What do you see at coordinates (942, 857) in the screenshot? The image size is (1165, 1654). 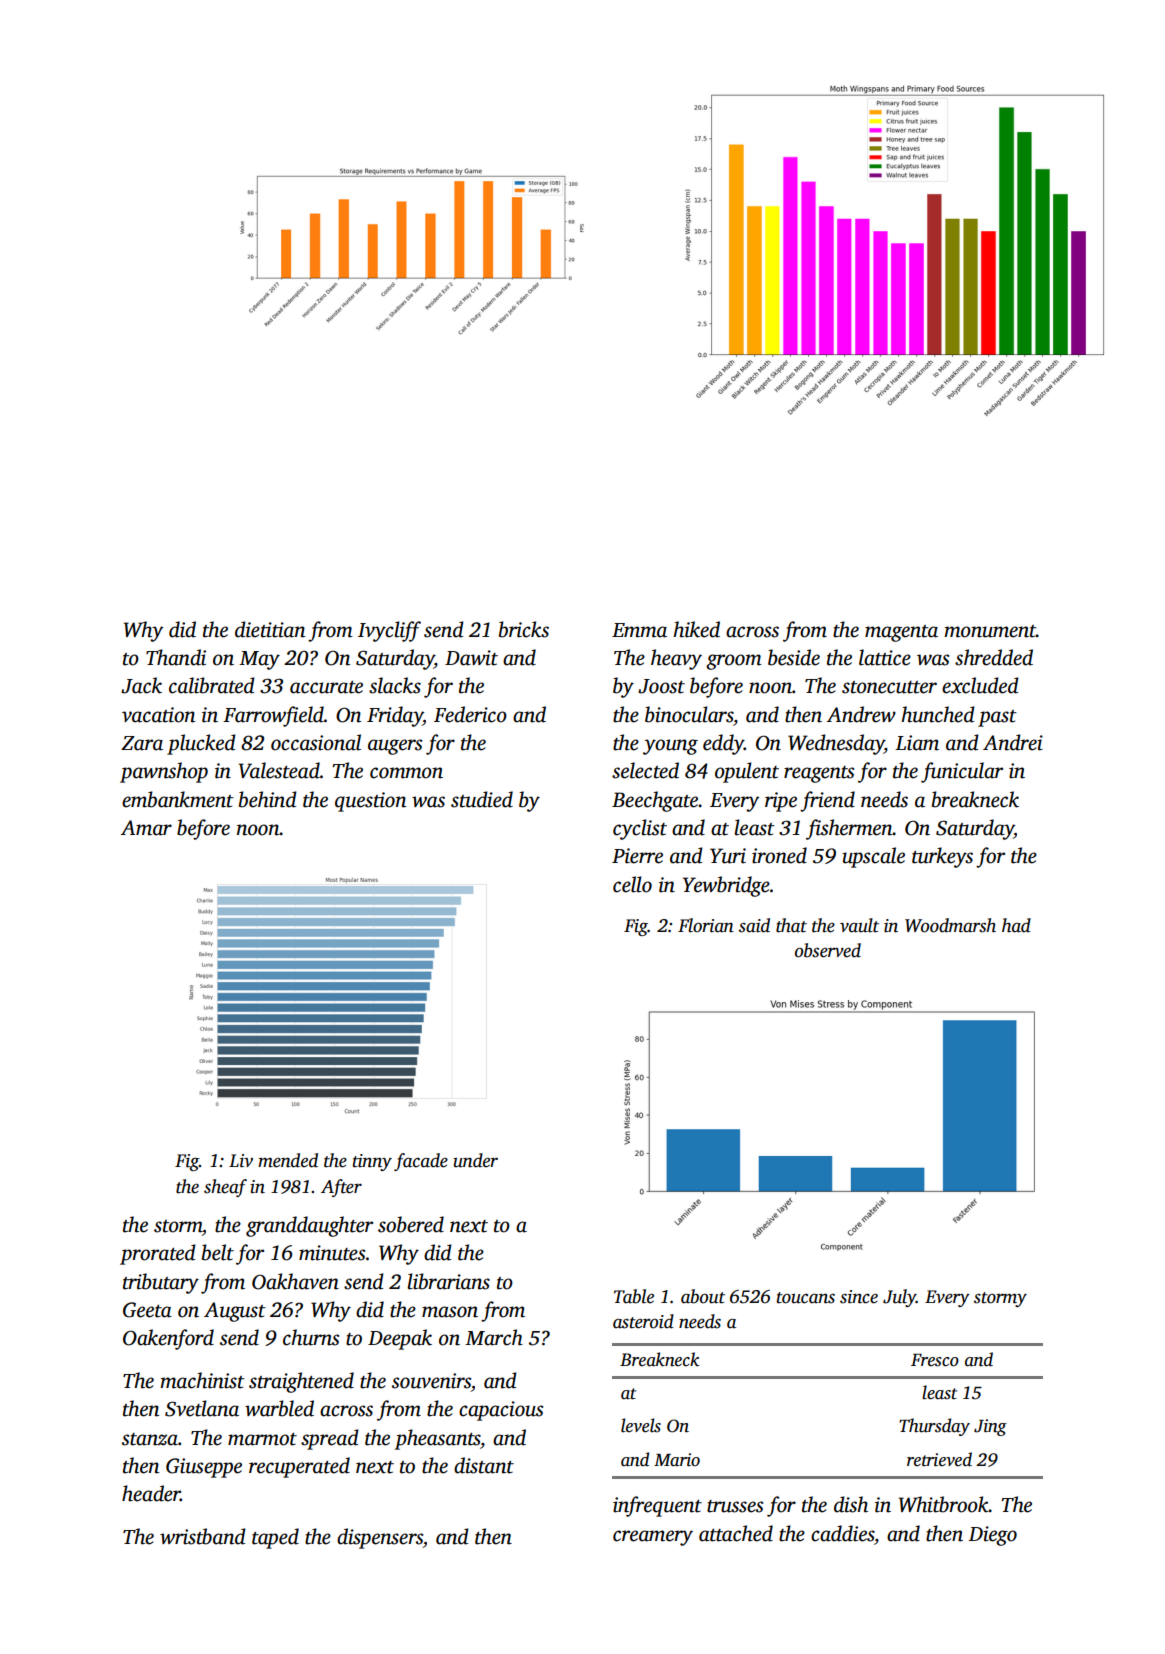 I see `turkeys` at bounding box center [942, 857].
